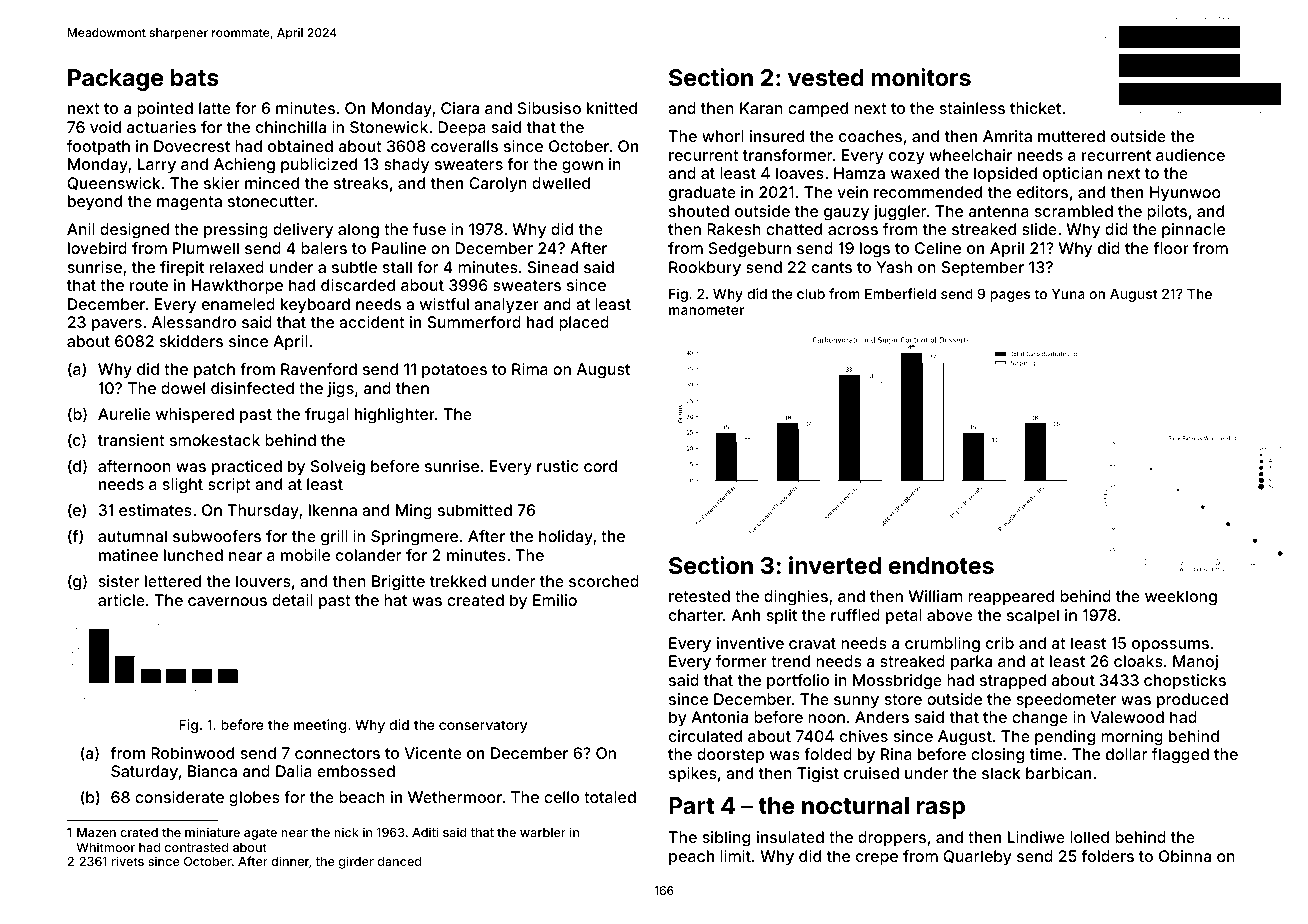  Describe the element at coordinates (128, 861) in the page. I see `rivets` at that location.
